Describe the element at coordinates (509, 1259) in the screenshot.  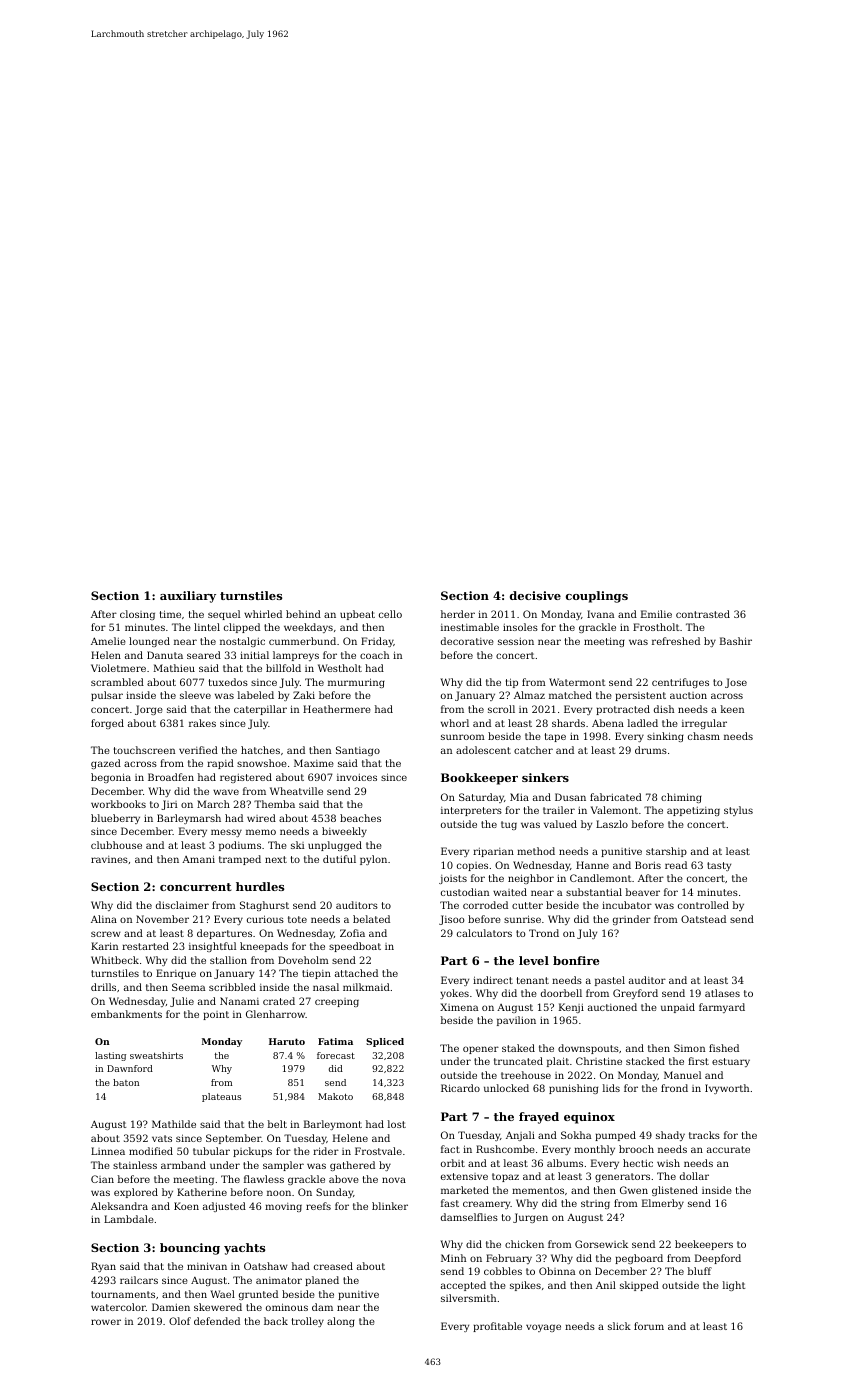
I see `February` at that location.
